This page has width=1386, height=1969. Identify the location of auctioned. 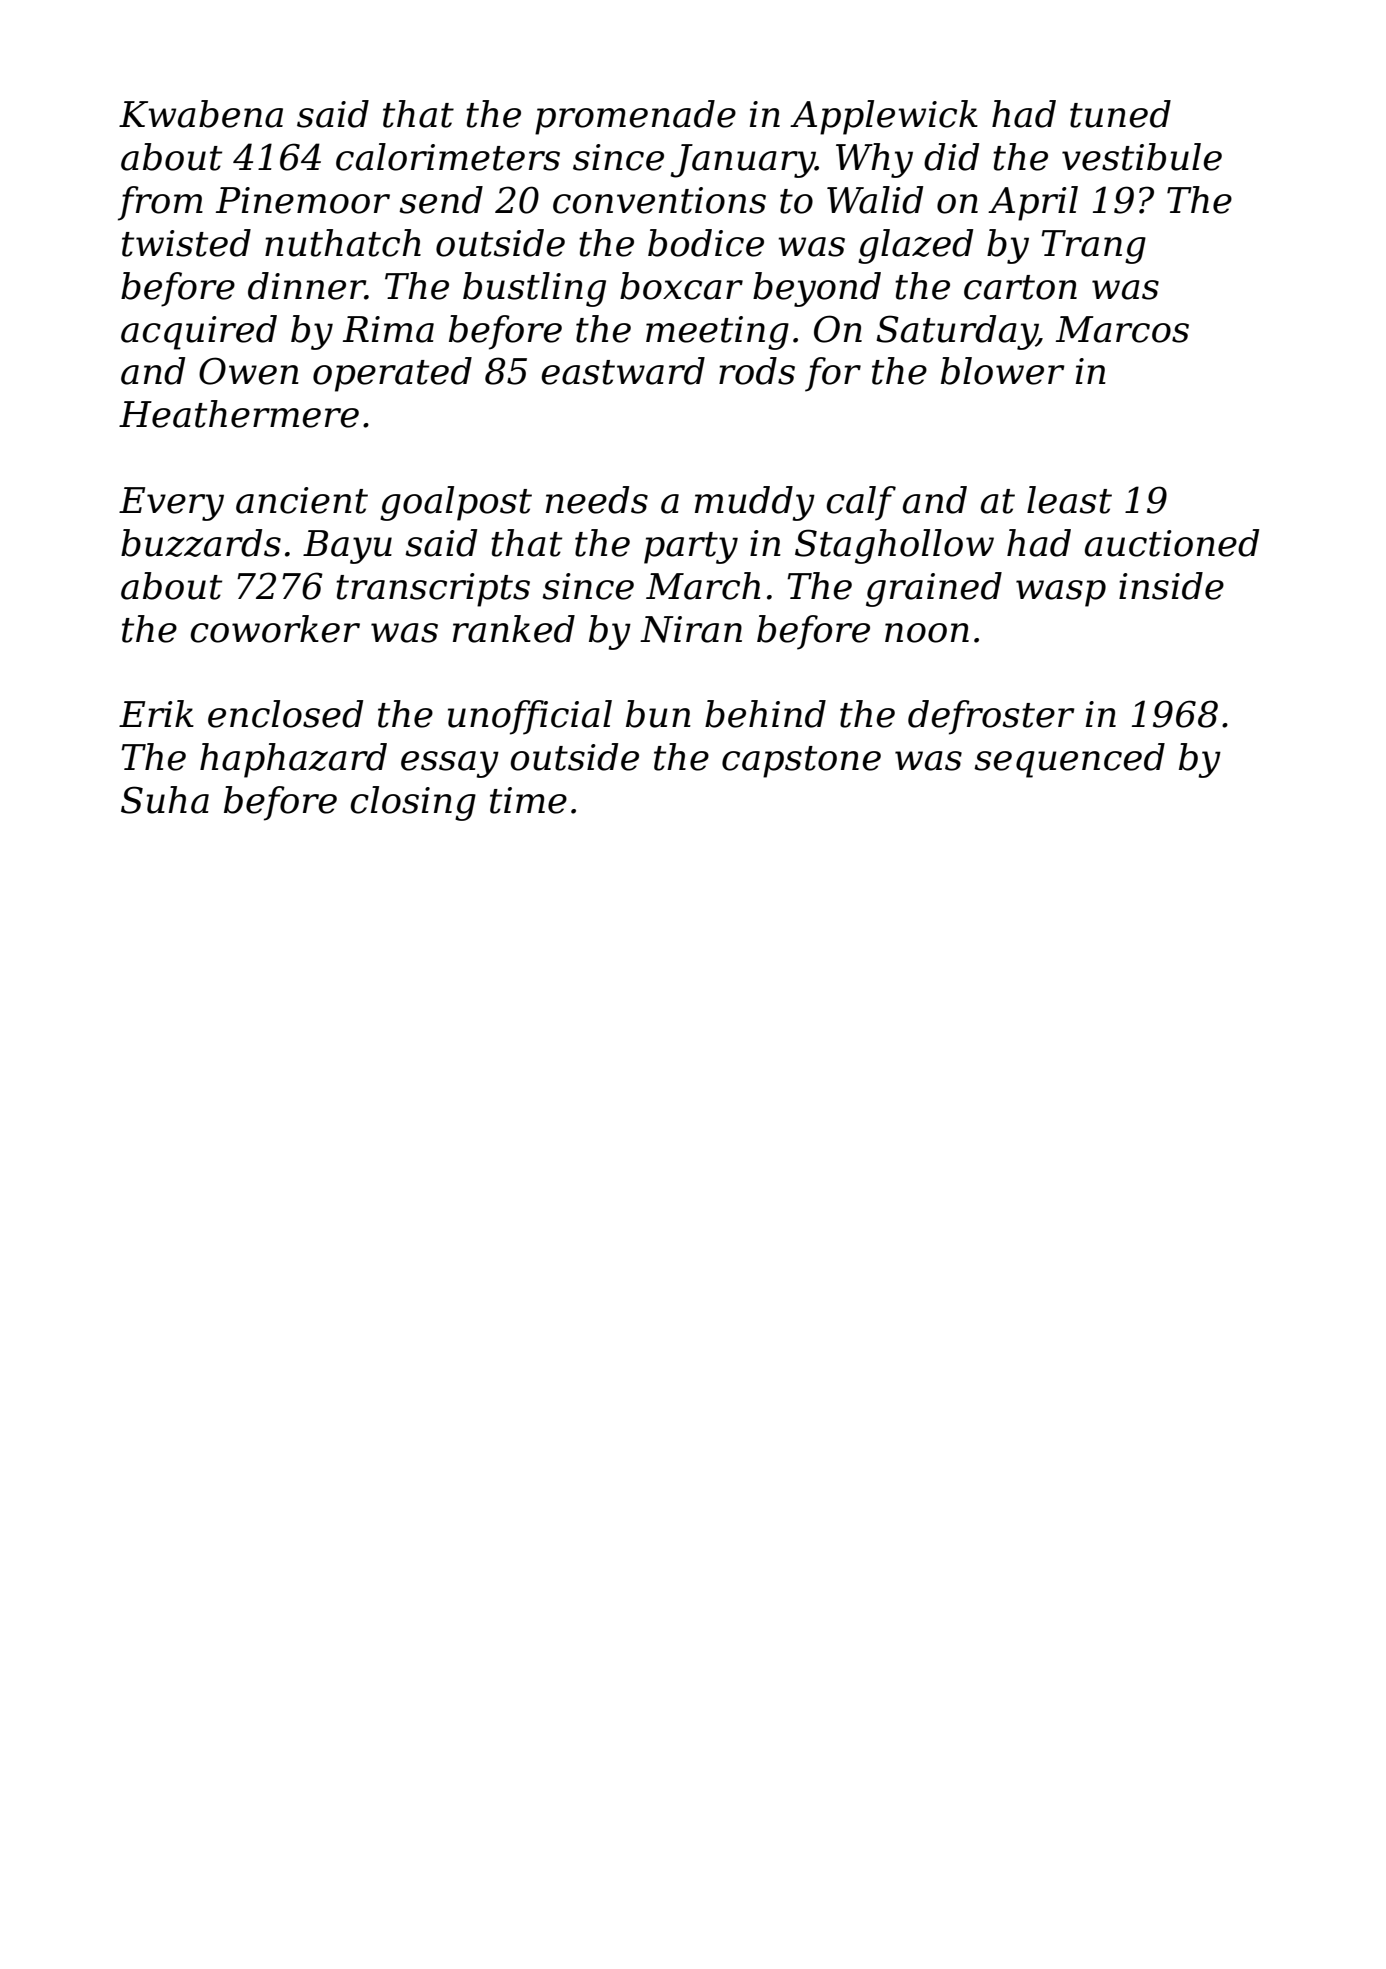
(1172, 543).
